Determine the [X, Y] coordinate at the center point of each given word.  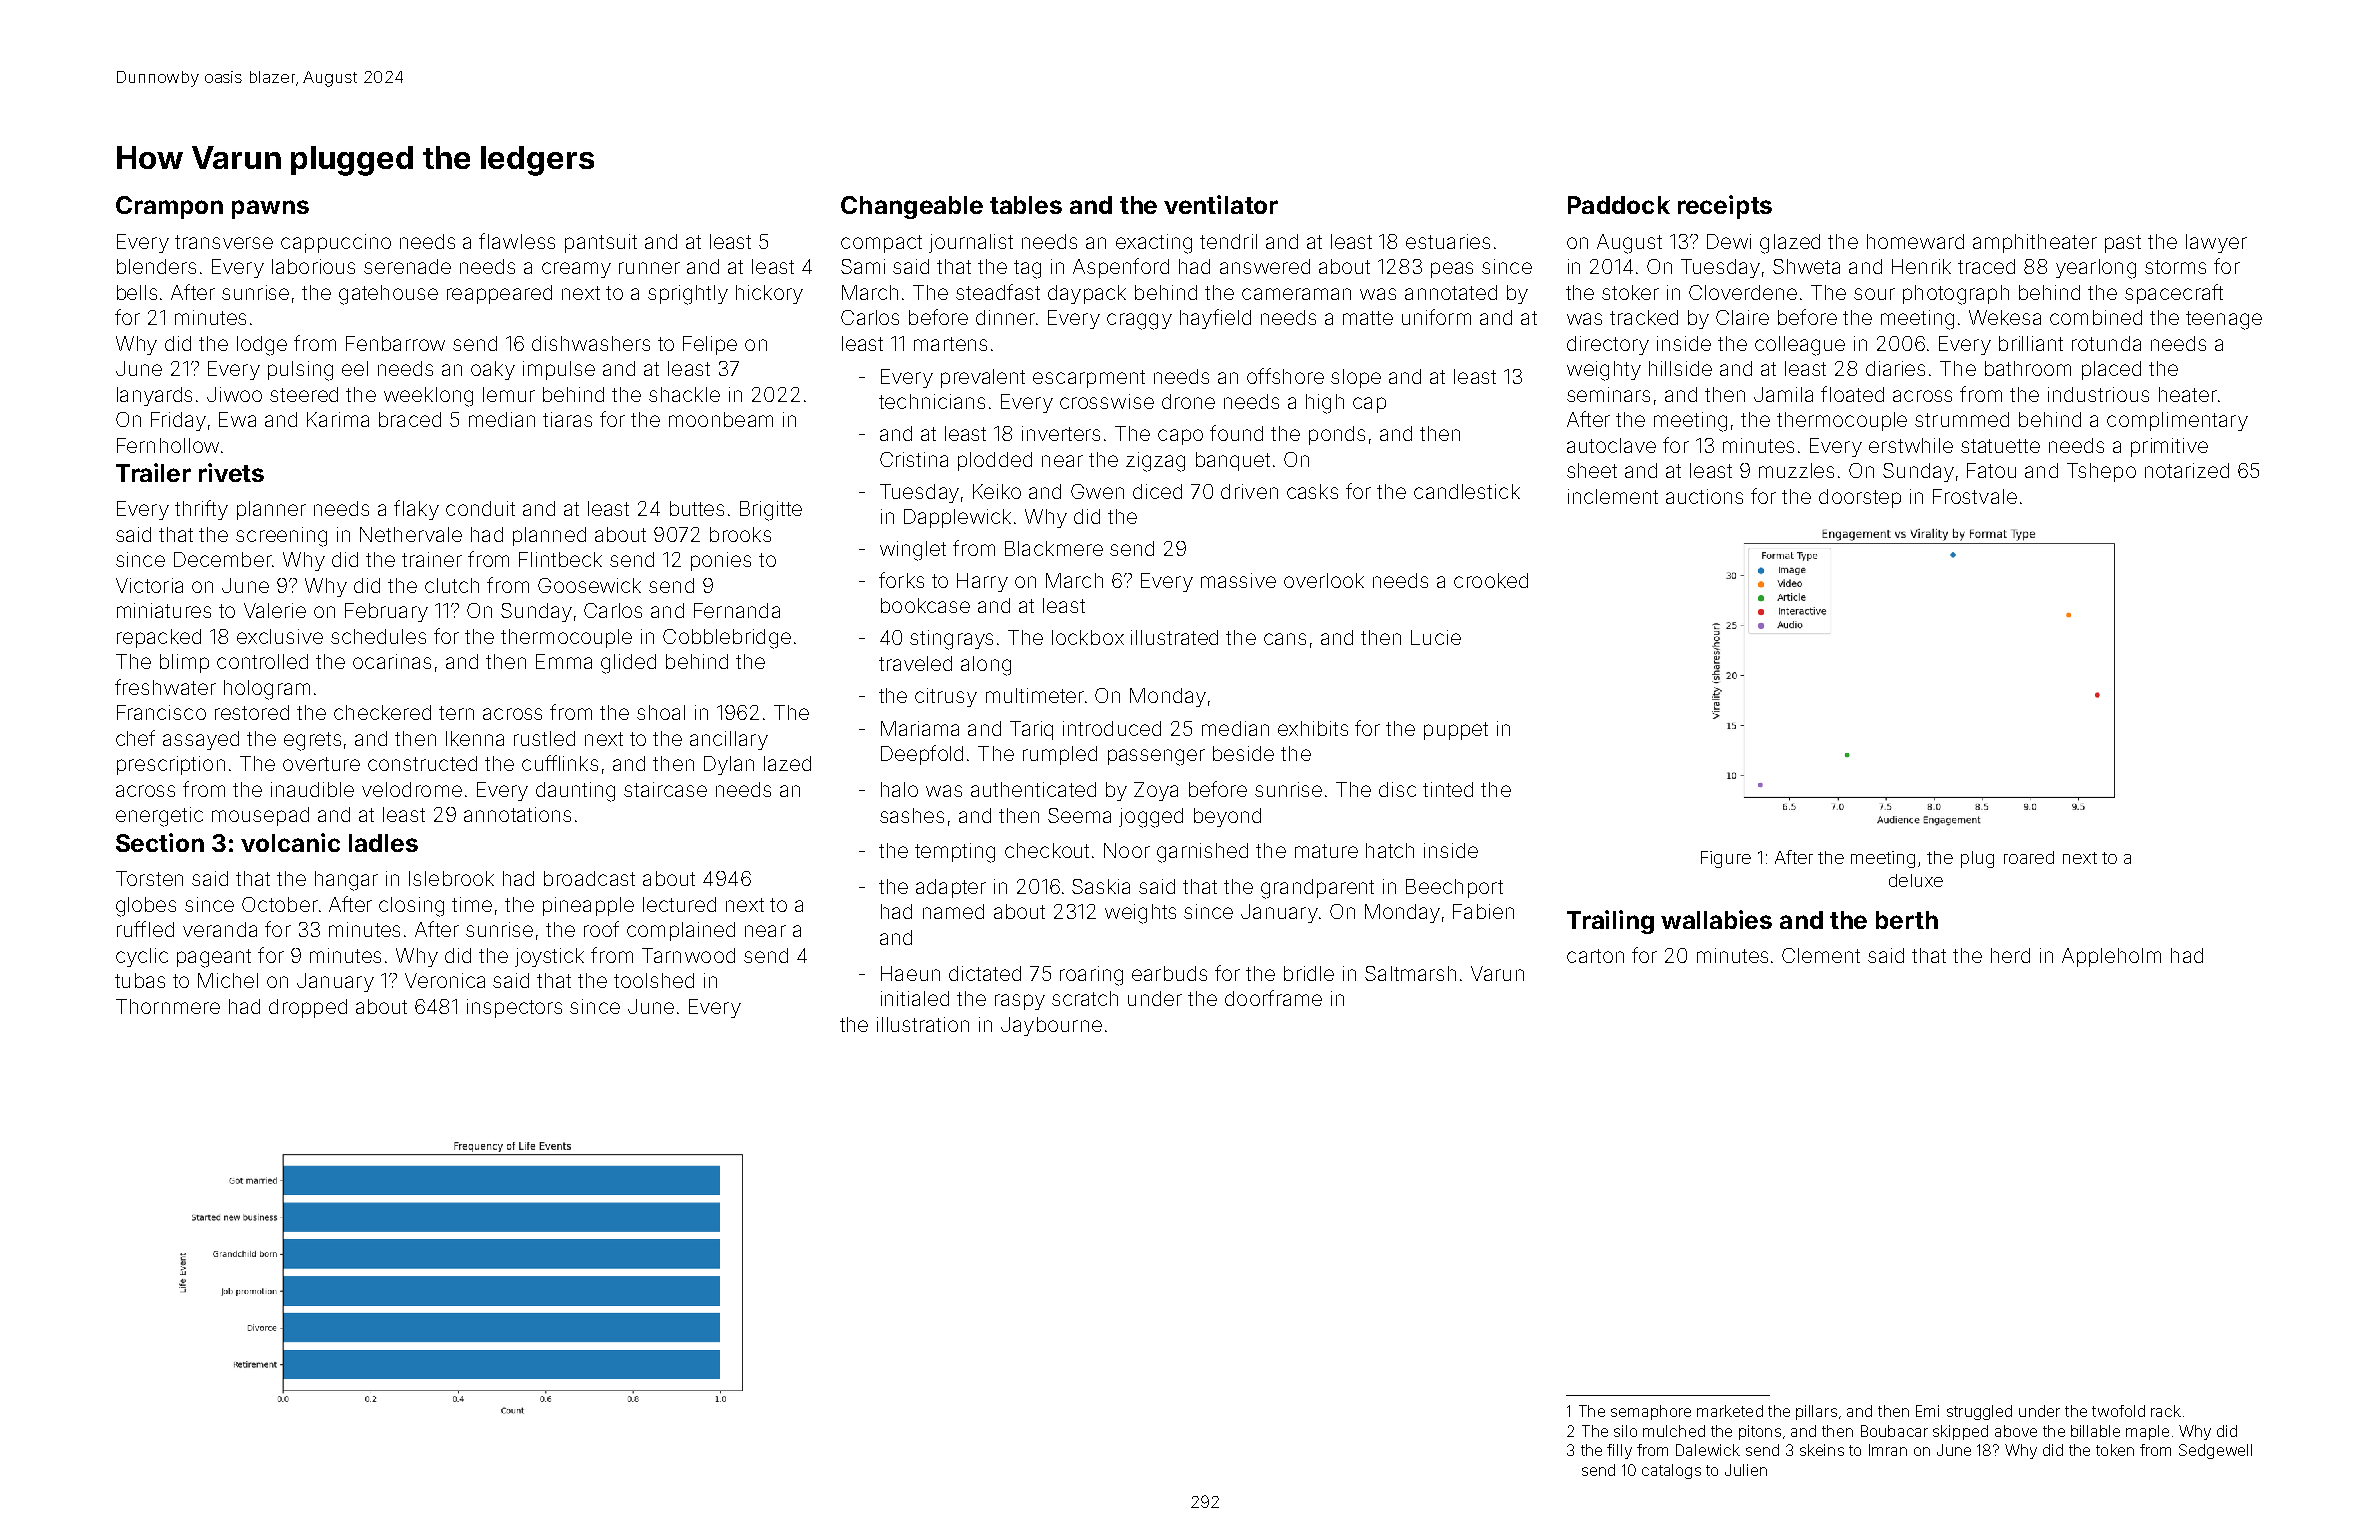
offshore [1285, 376]
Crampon [169, 207]
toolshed [654, 980]
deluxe [1916, 880]
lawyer [2216, 243]
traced [1986, 266]
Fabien [1483, 911]
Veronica [445, 980]
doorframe [1273, 998]
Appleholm [2111, 957]
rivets [231, 472]
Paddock [1619, 205]
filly [1619, 1451]
